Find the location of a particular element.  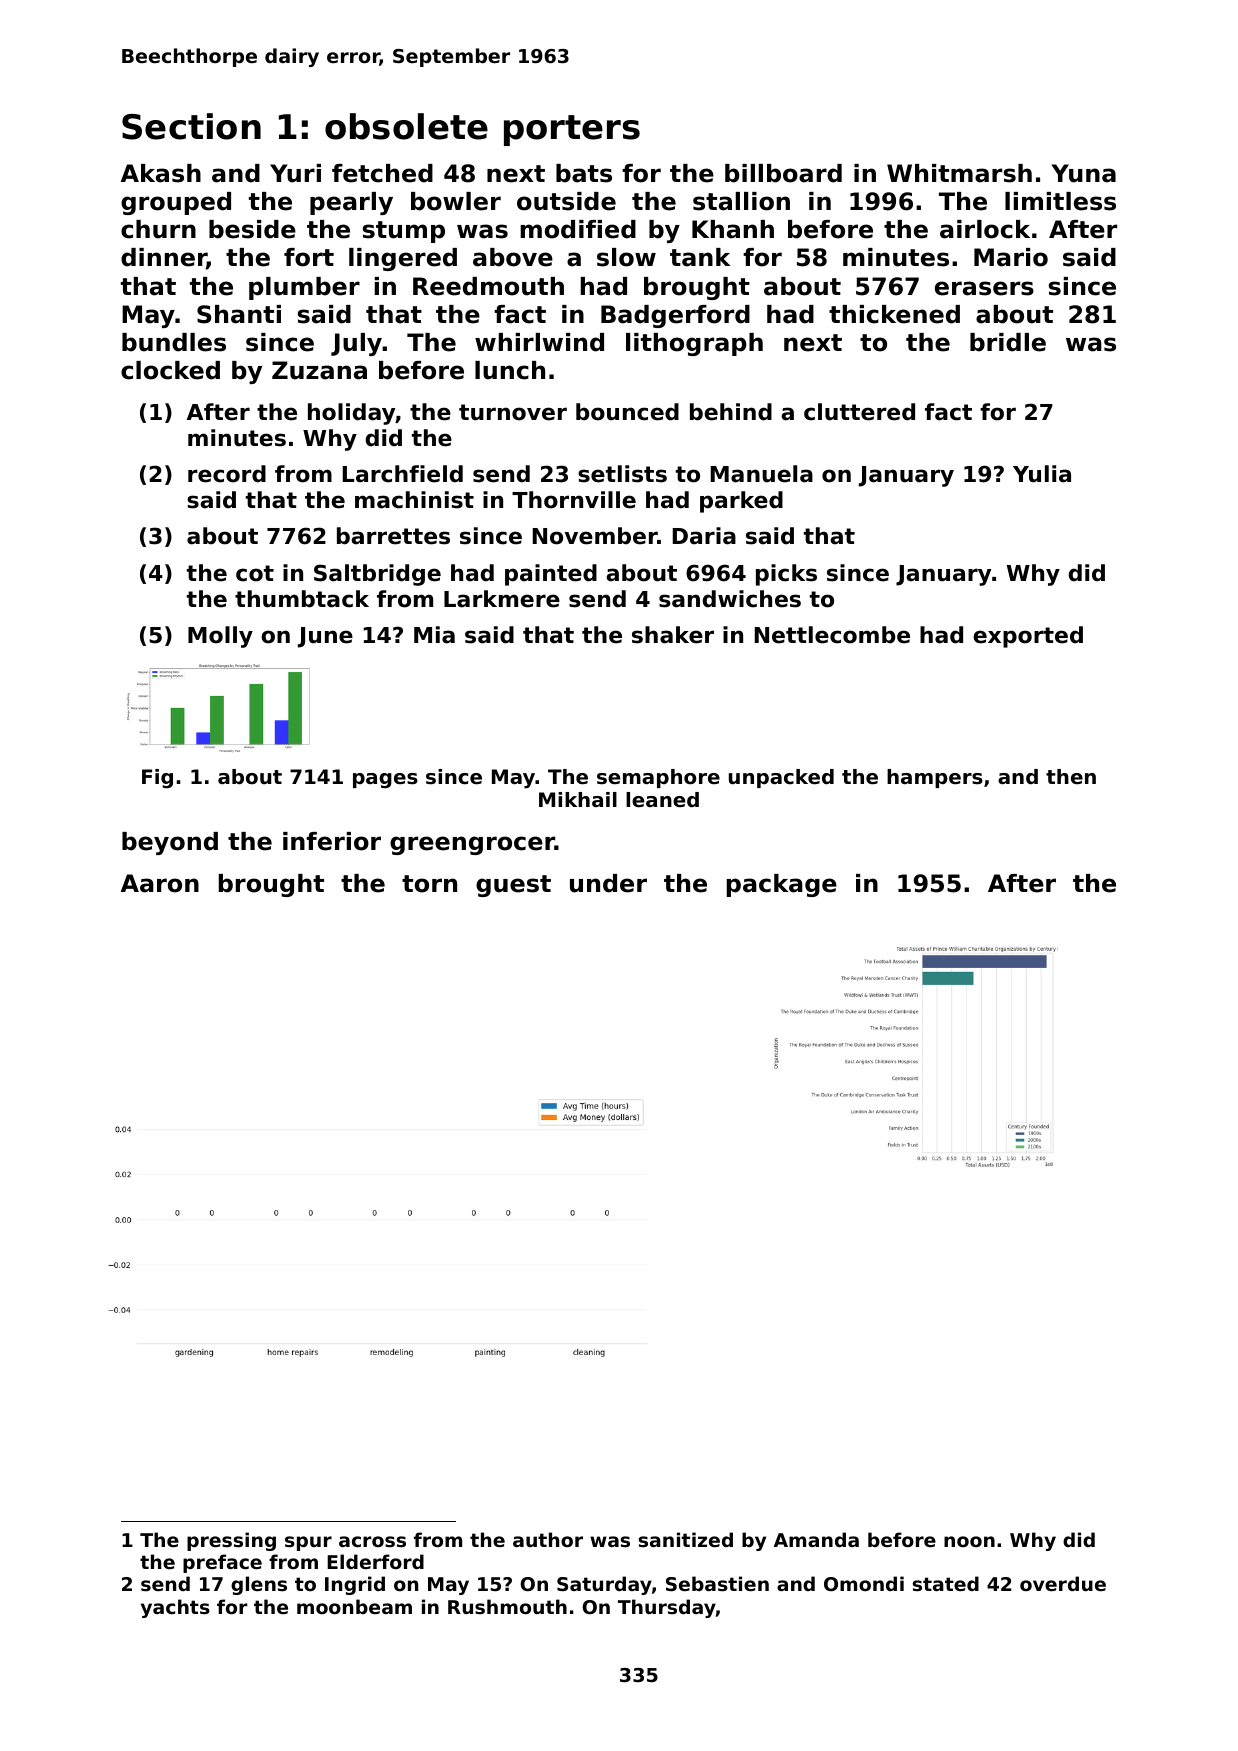

pressing is located at coordinates (231, 1541).
